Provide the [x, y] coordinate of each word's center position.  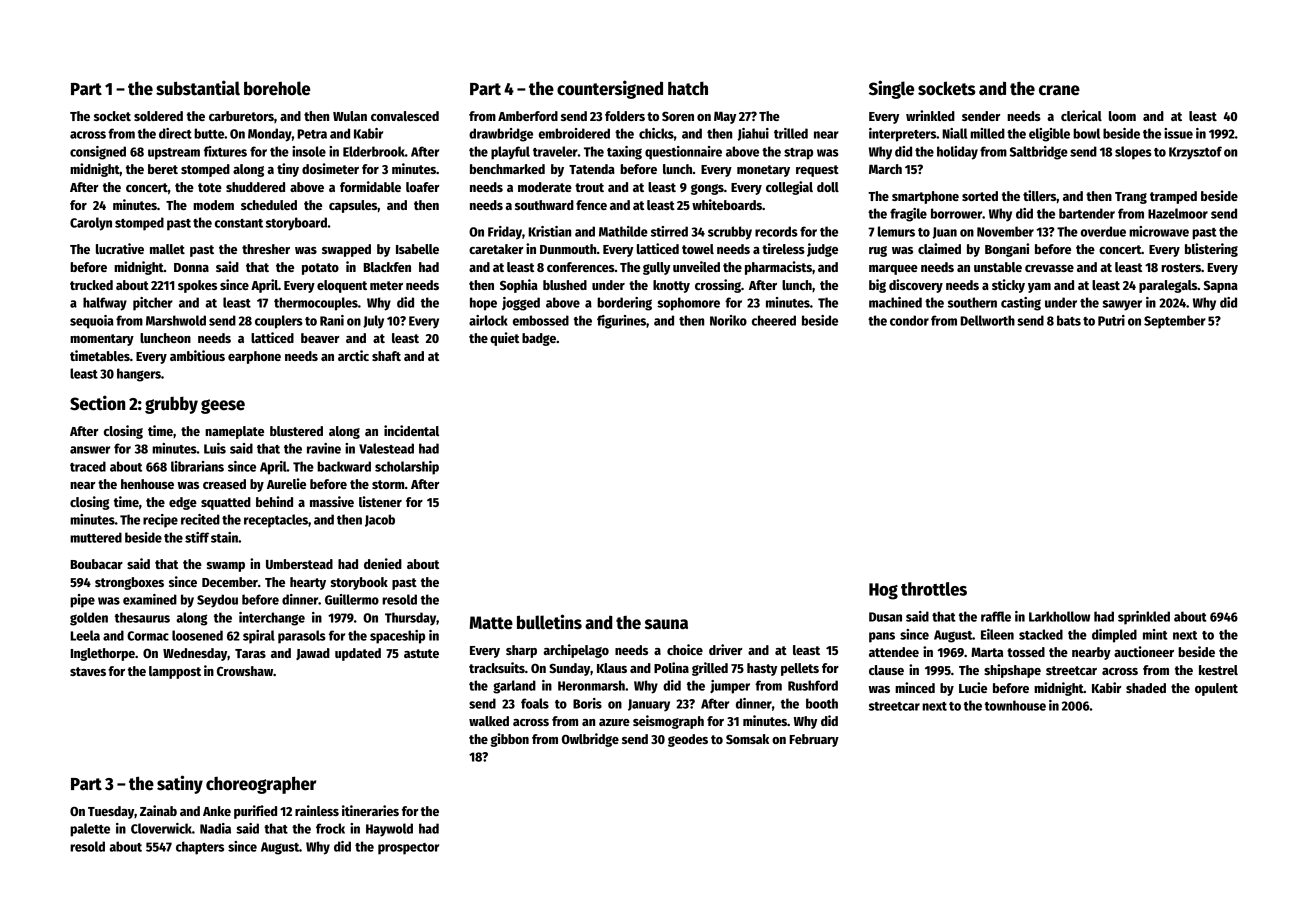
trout [589, 187]
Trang [1131, 198]
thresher [266, 249]
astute [421, 653]
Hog [883, 591]
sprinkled [1144, 618]
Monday [270, 135]
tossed [1026, 652]
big [877, 286]
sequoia [92, 322]
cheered [774, 320]
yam [1039, 288]
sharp [521, 651]
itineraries [370, 810]
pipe [82, 601]
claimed [939, 248]
